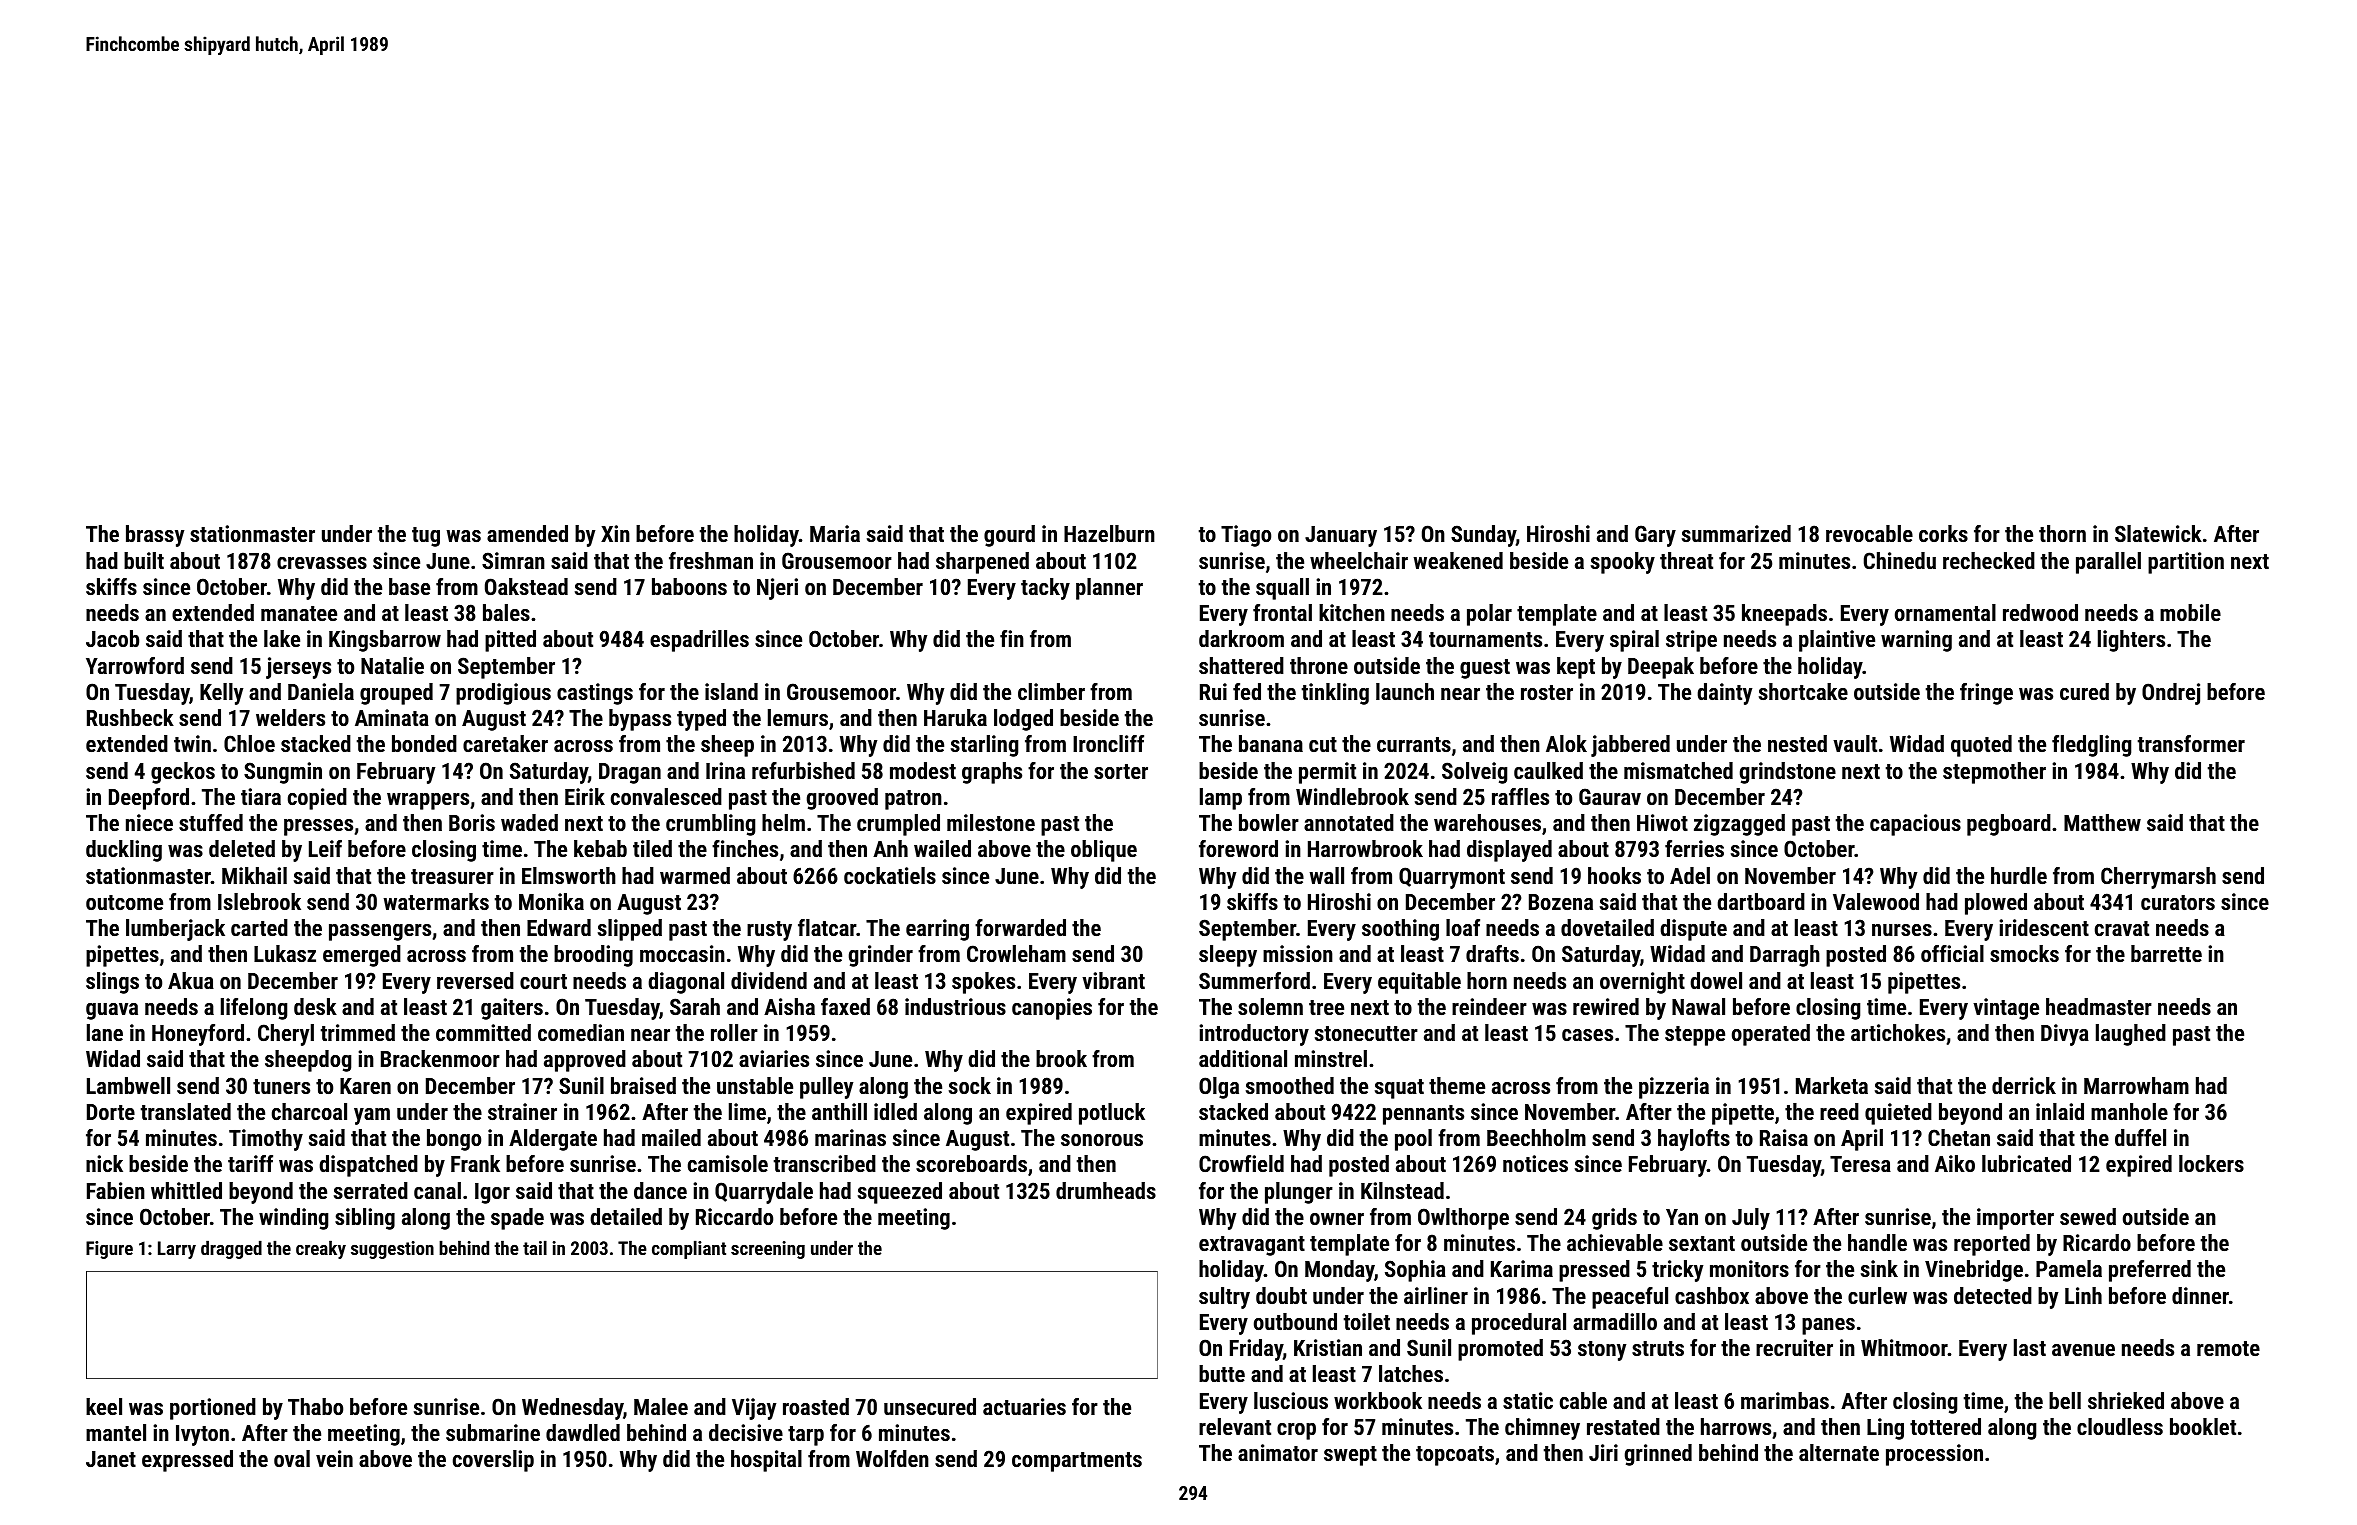 This screenshot has height=1525, width=2357. Describe the element at coordinates (1784, 615) in the screenshot. I see `kneepads` at that location.
